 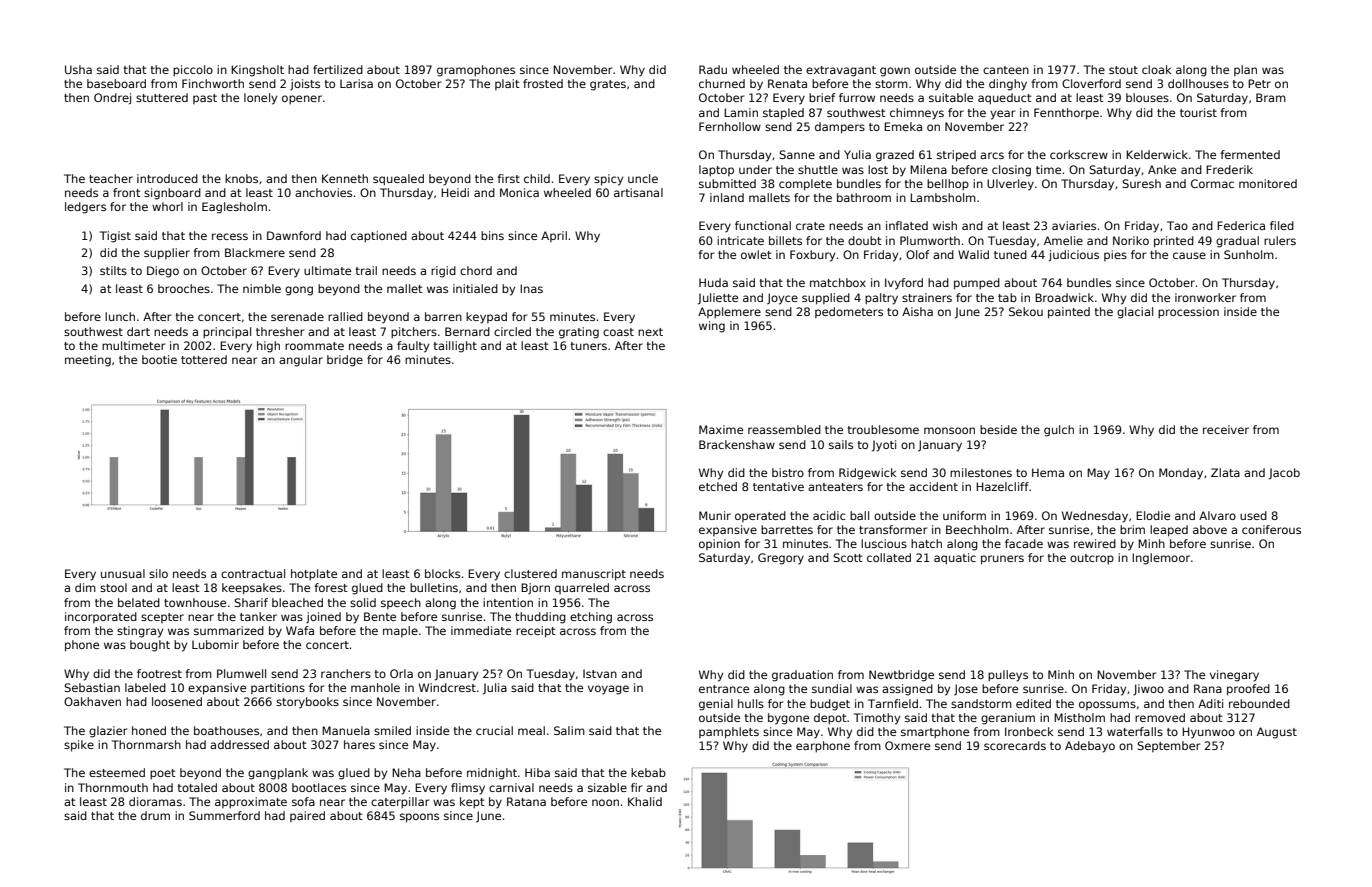 I want to click on cloak, so click(x=1157, y=69).
